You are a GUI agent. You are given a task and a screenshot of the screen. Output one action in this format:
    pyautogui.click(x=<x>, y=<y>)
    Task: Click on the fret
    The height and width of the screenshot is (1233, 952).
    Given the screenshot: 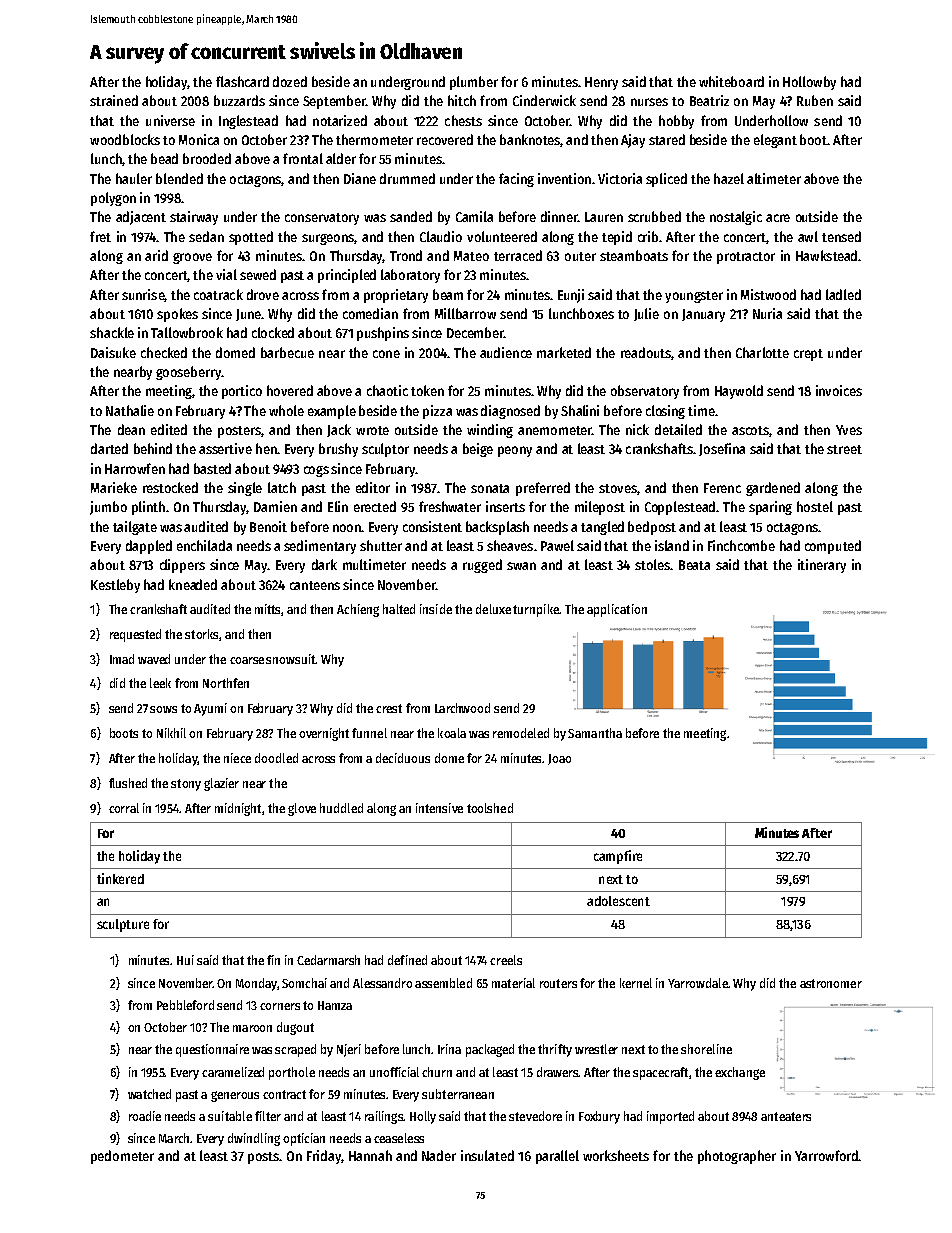 What is the action you would take?
    pyautogui.click(x=100, y=236)
